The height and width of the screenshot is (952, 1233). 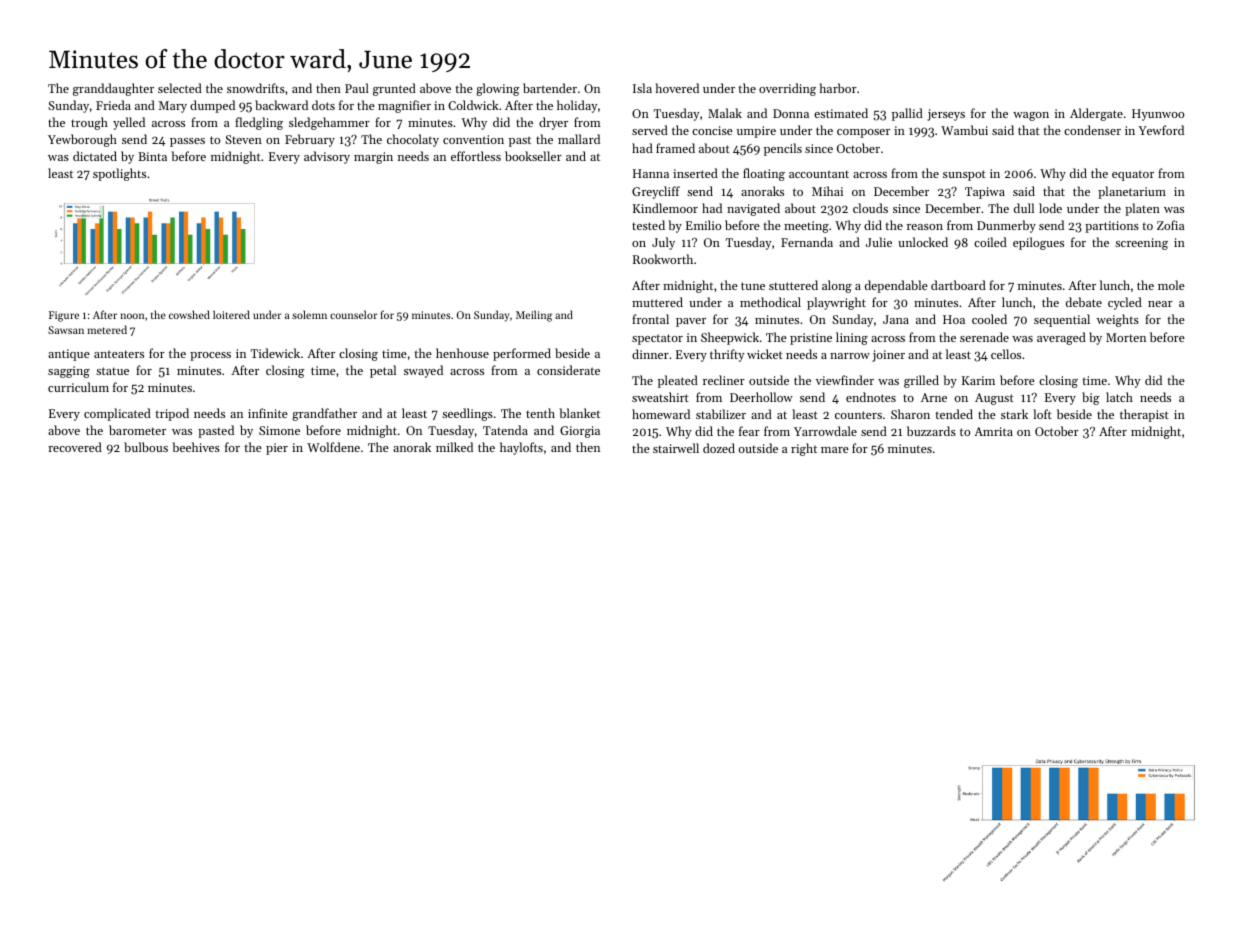 I want to click on mole, so click(x=1171, y=285).
